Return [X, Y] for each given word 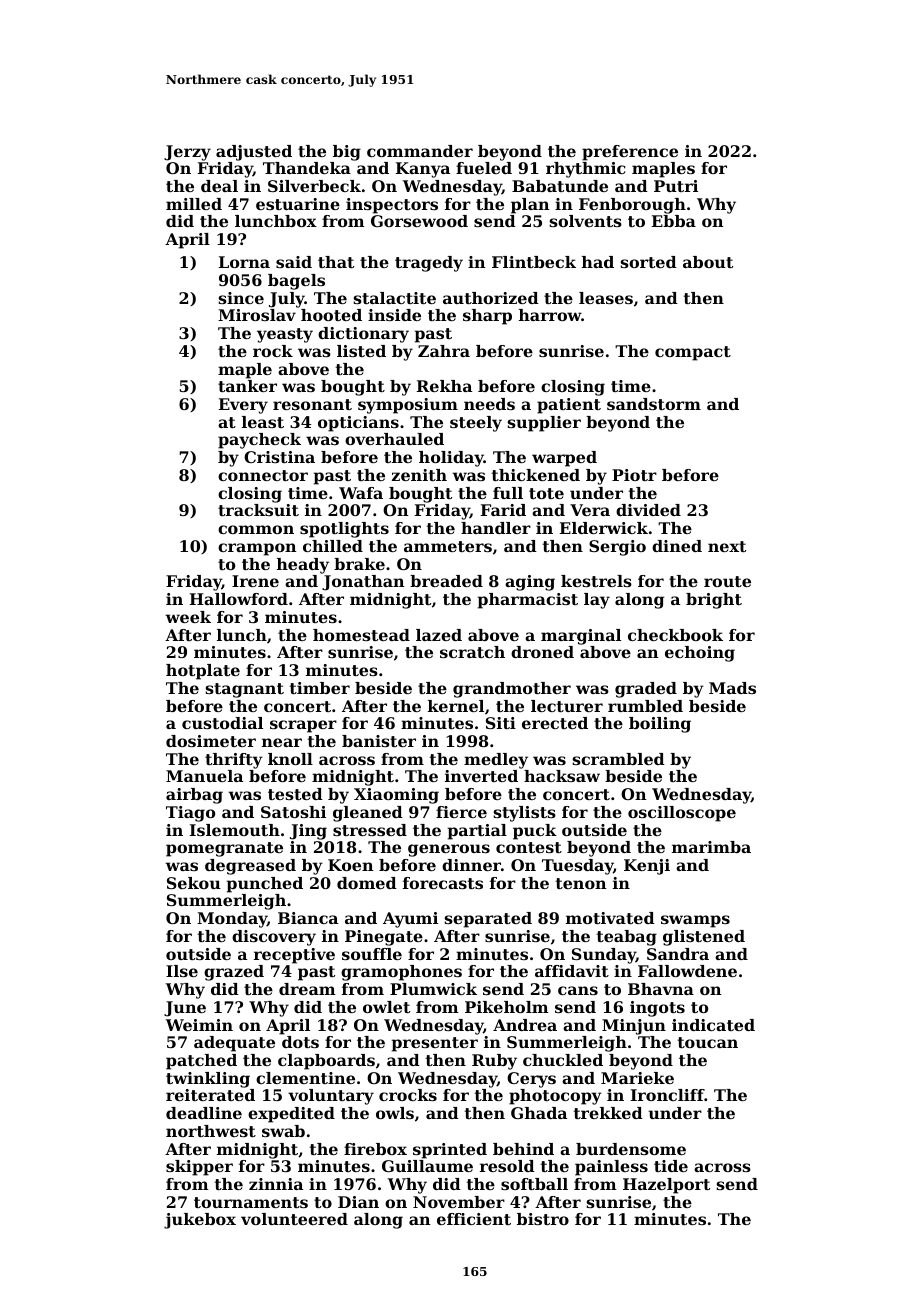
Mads [732, 688]
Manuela [204, 776]
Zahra [444, 351]
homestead [361, 635]
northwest [211, 1131]
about [708, 262]
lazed [439, 635]
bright [714, 601]
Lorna [244, 262]
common [256, 529]
